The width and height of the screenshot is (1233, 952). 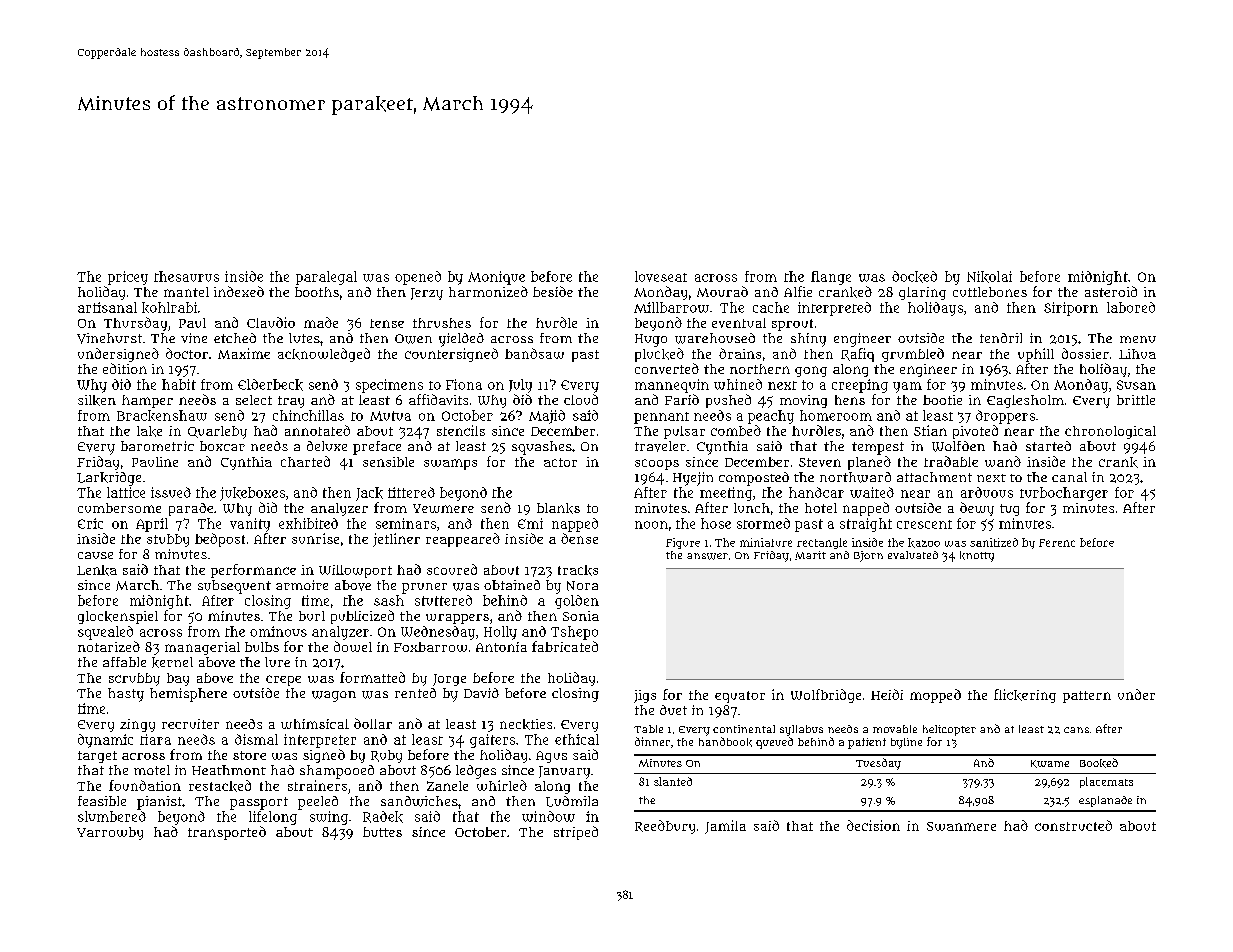 What do you see at coordinates (449, 680) in the screenshot?
I see `Jorge` at bounding box center [449, 680].
